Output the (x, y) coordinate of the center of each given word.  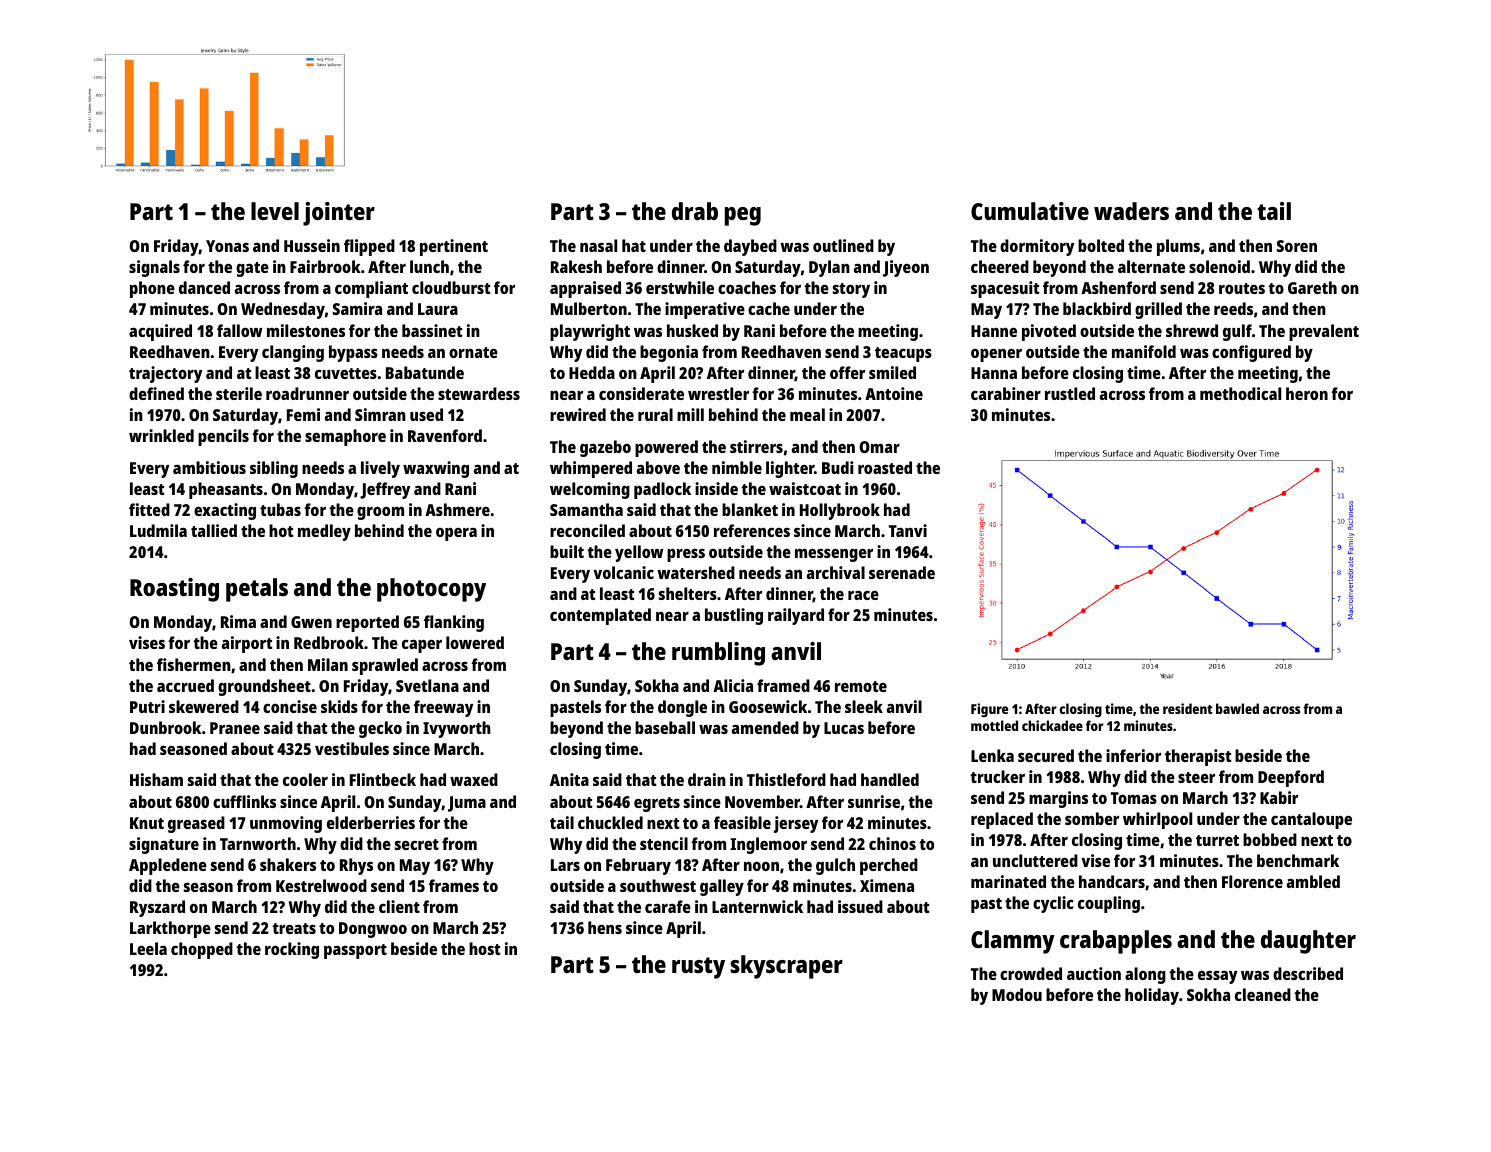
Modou (1017, 994)
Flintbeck (383, 779)
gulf (1237, 332)
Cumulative (1030, 211)
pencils (223, 437)
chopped (202, 950)
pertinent (454, 247)
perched (889, 866)
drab (695, 211)
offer (847, 372)
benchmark (1298, 860)
